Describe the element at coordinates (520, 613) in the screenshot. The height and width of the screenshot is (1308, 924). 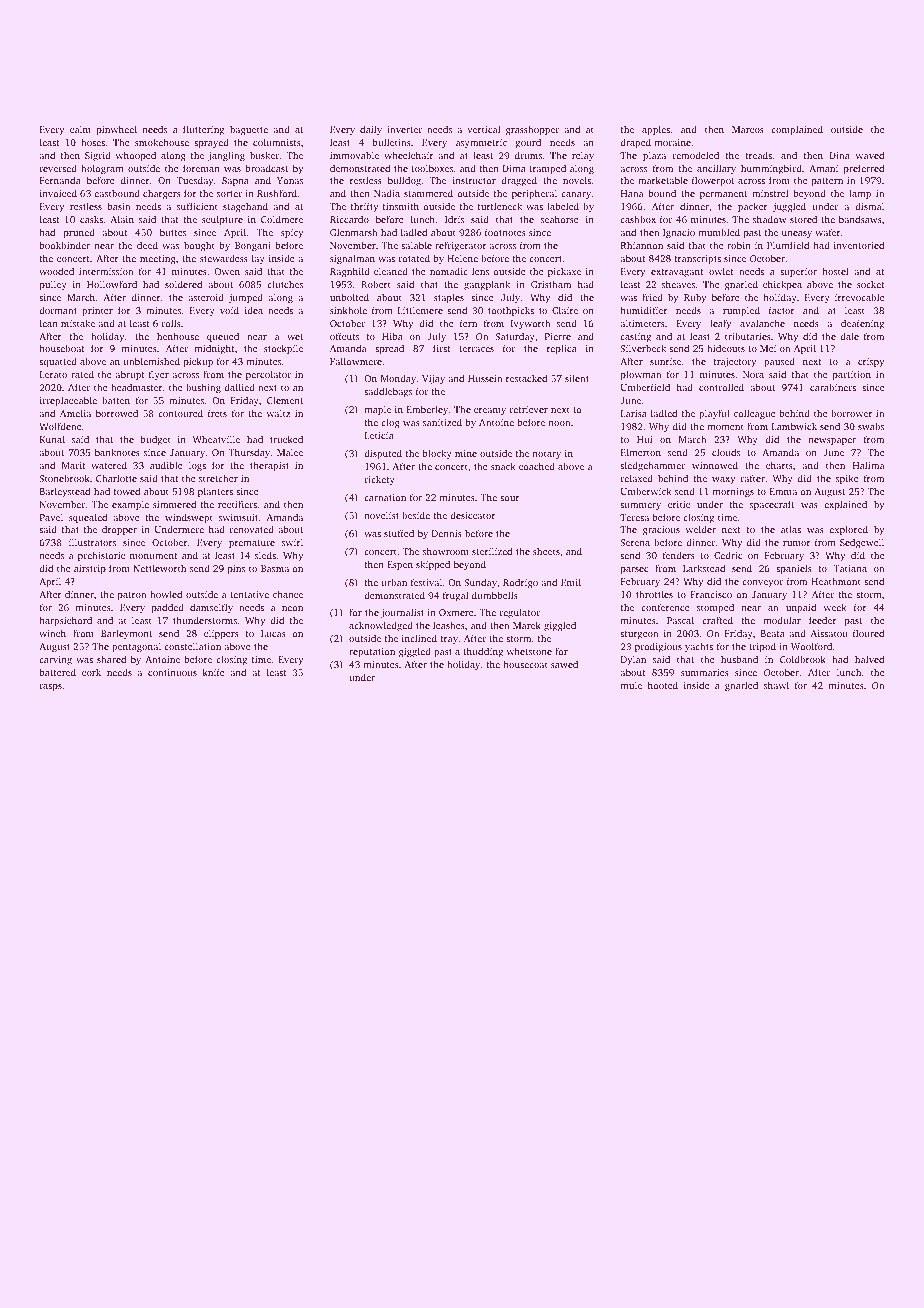
I see `regulator` at that location.
